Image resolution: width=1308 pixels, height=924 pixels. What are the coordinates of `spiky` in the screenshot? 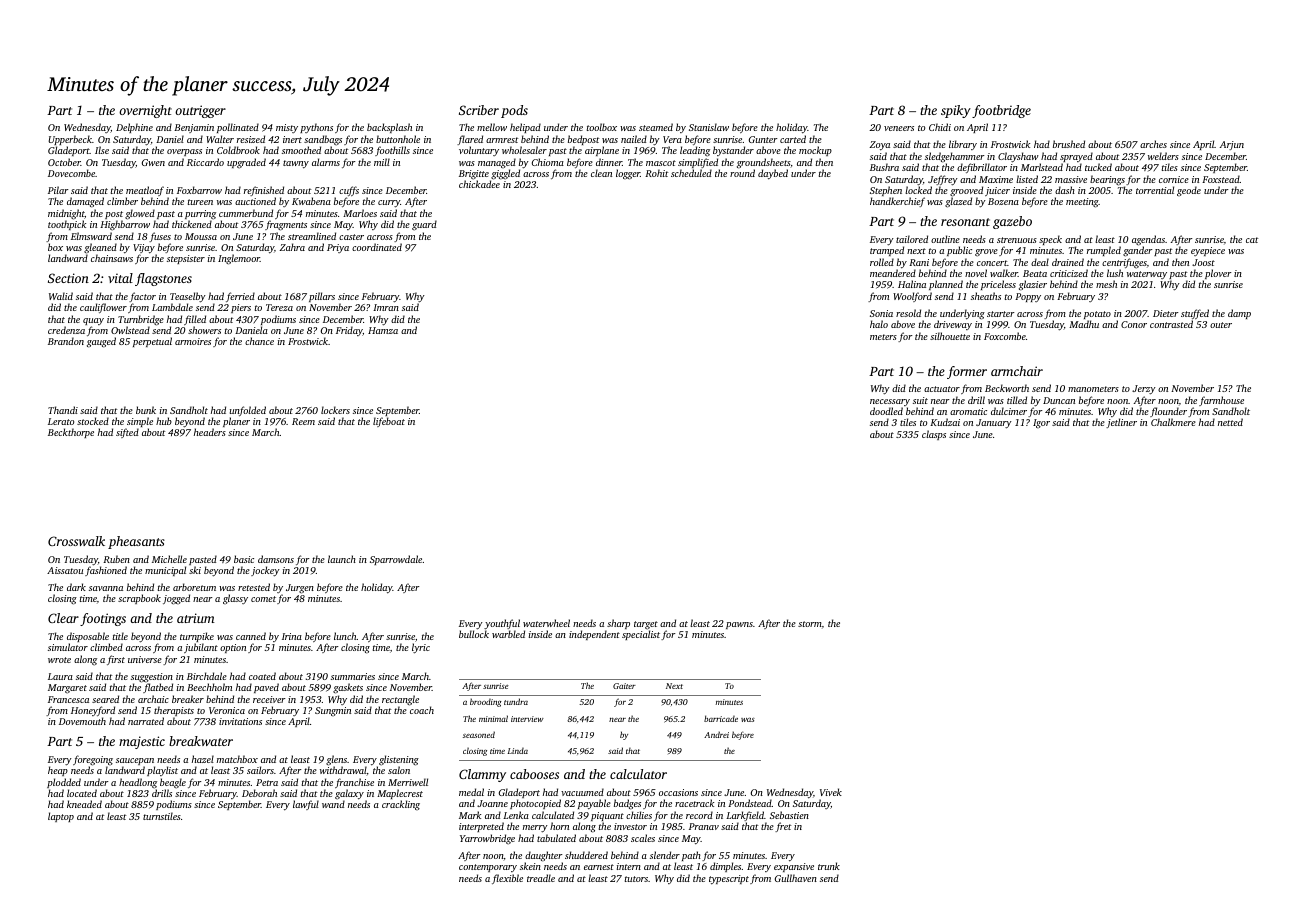 It's located at (956, 111).
